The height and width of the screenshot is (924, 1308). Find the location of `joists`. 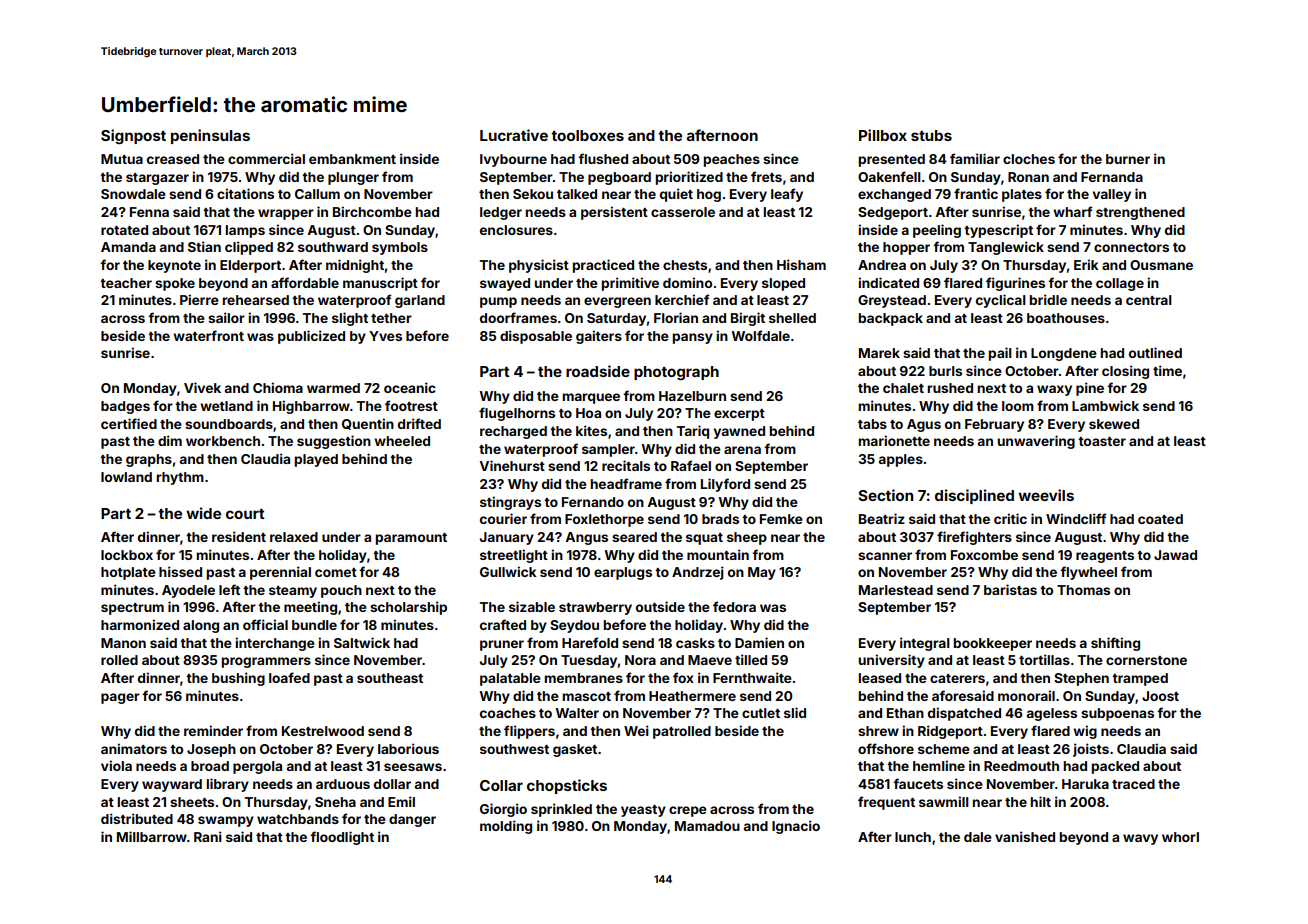

joists is located at coordinates (1091, 750).
